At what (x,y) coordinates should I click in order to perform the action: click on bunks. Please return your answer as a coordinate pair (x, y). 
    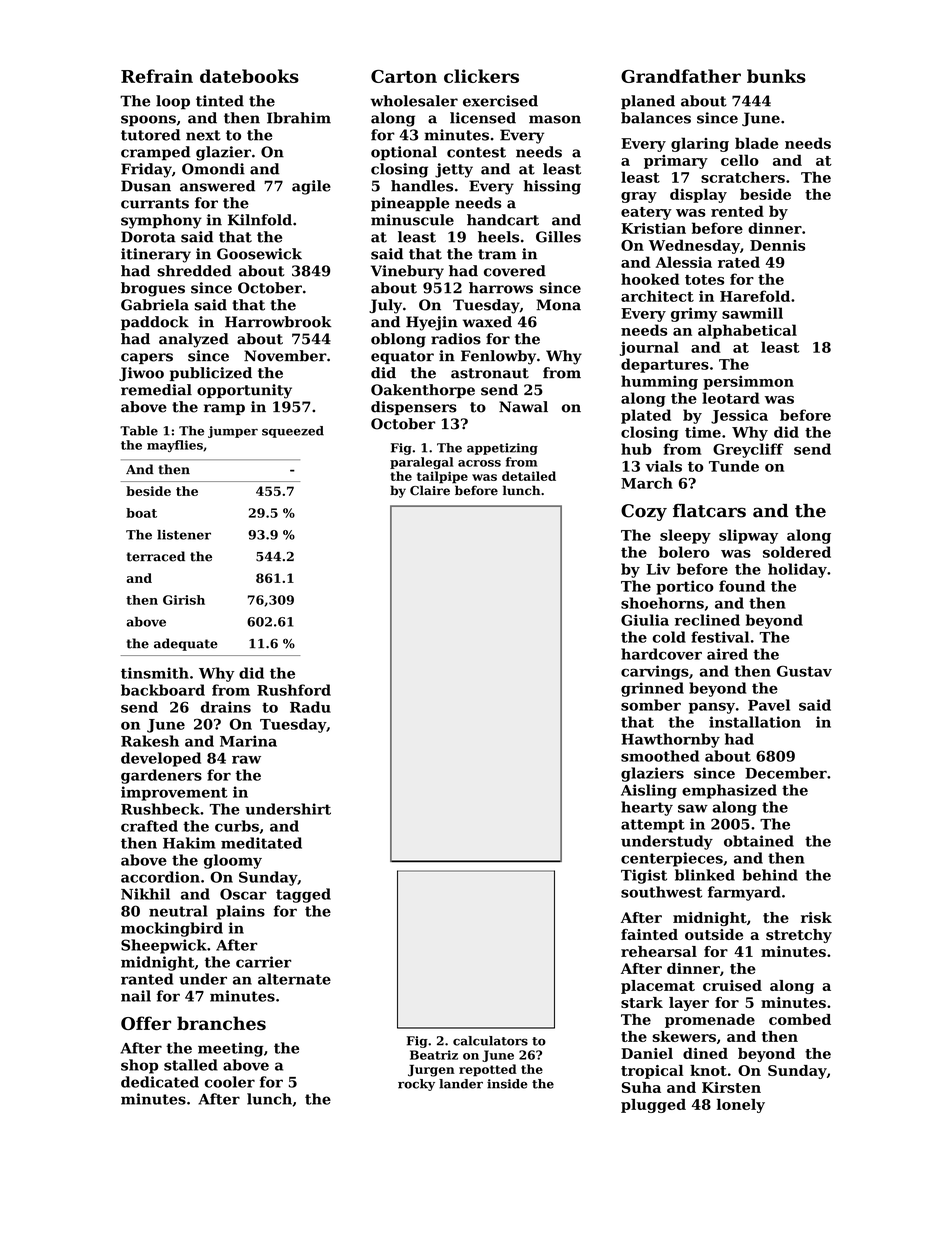
    Looking at the image, I should click on (776, 76).
